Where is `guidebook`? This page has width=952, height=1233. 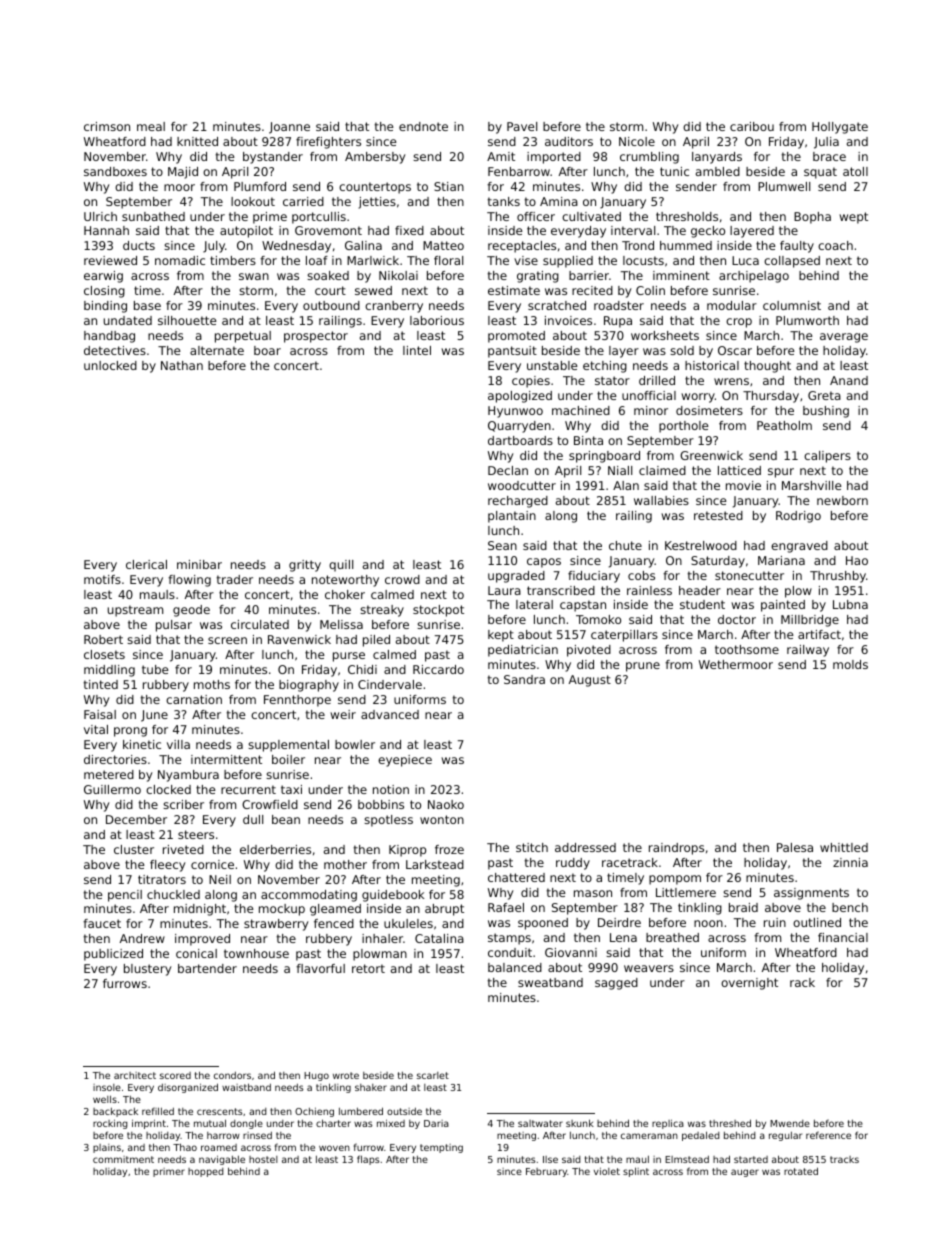
guidebook is located at coordinates (393, 896).
